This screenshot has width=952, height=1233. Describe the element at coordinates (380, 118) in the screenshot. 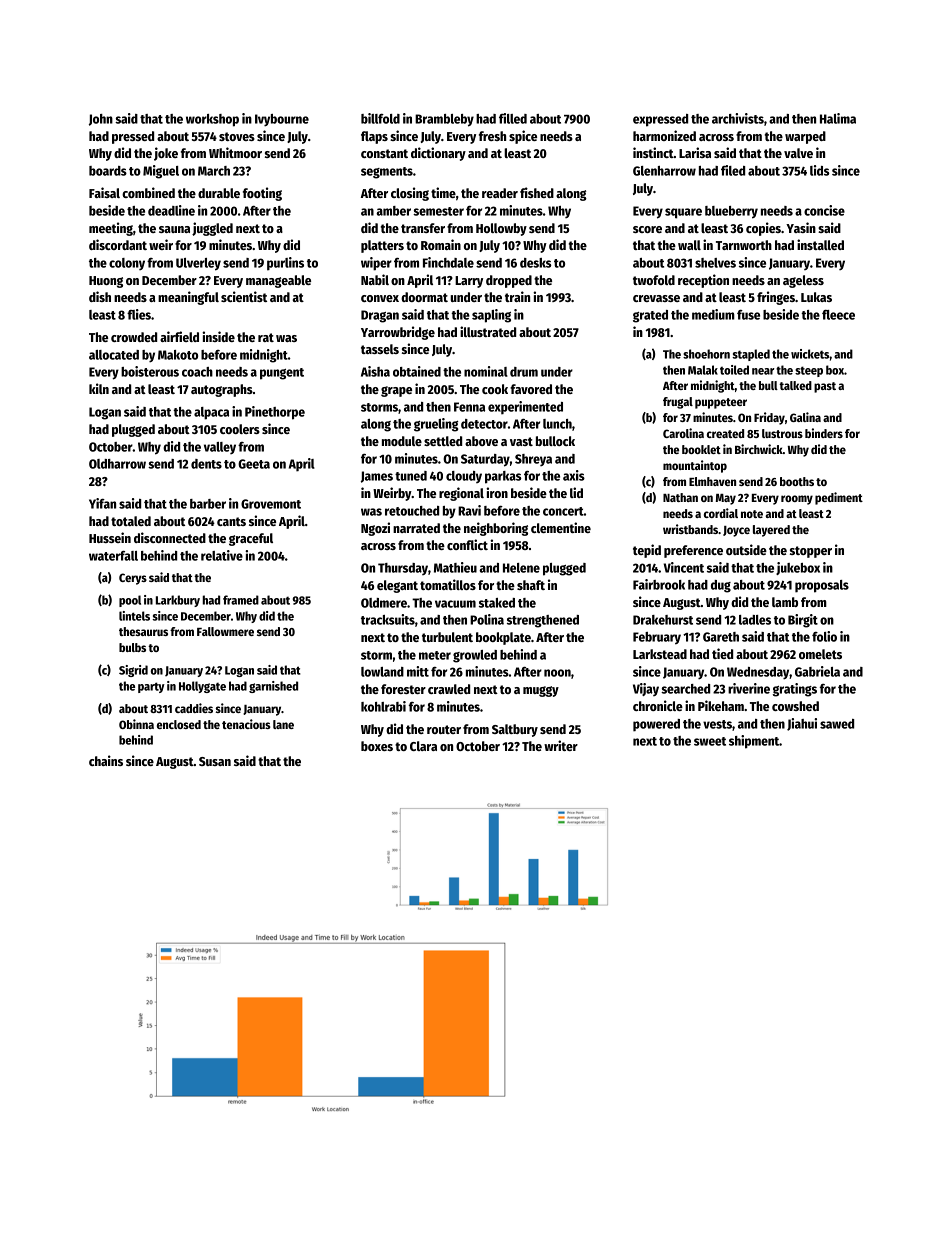

I see `billfold` at that location.
